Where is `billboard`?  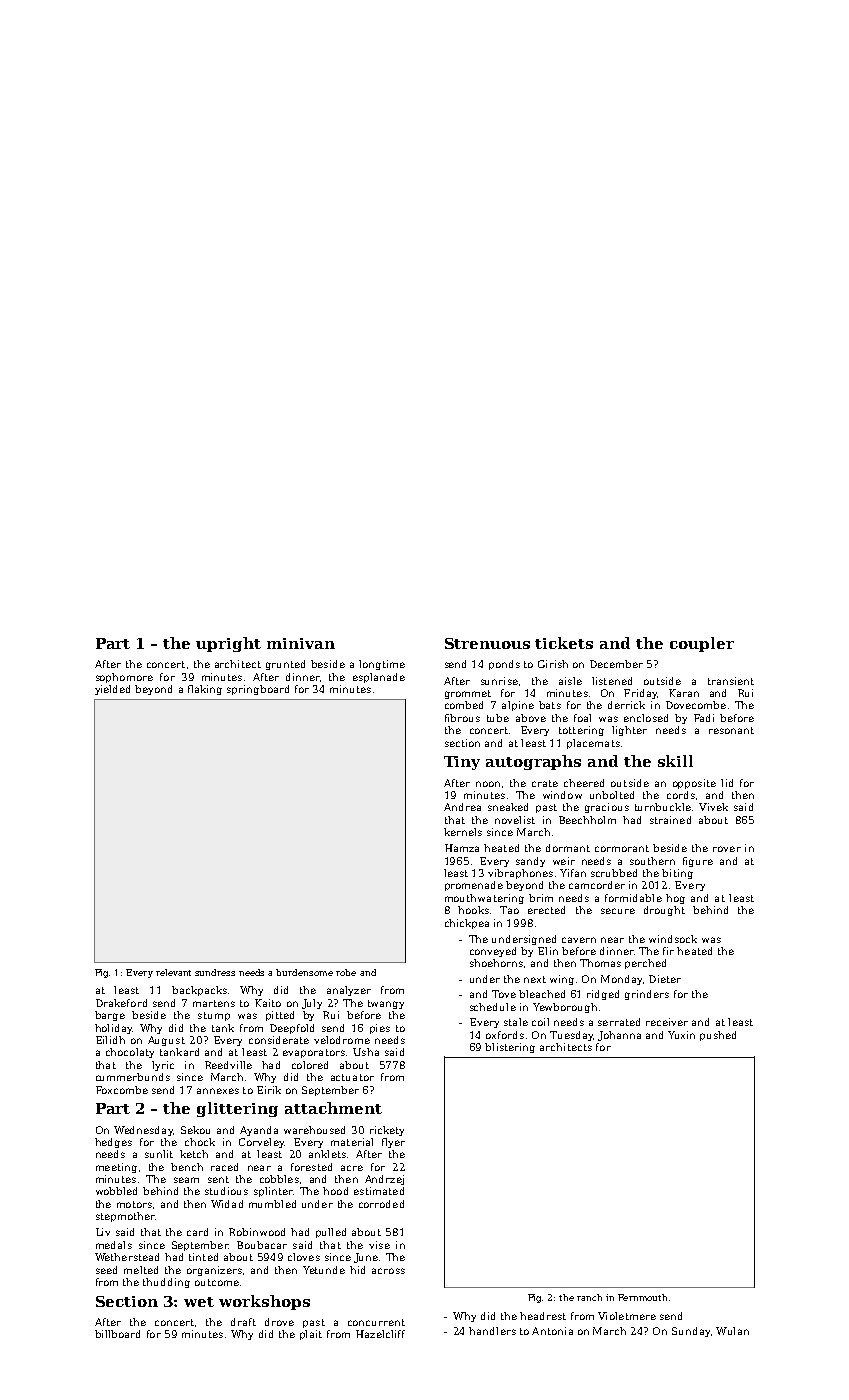
billboard is located at coordinates (117, 1334).
